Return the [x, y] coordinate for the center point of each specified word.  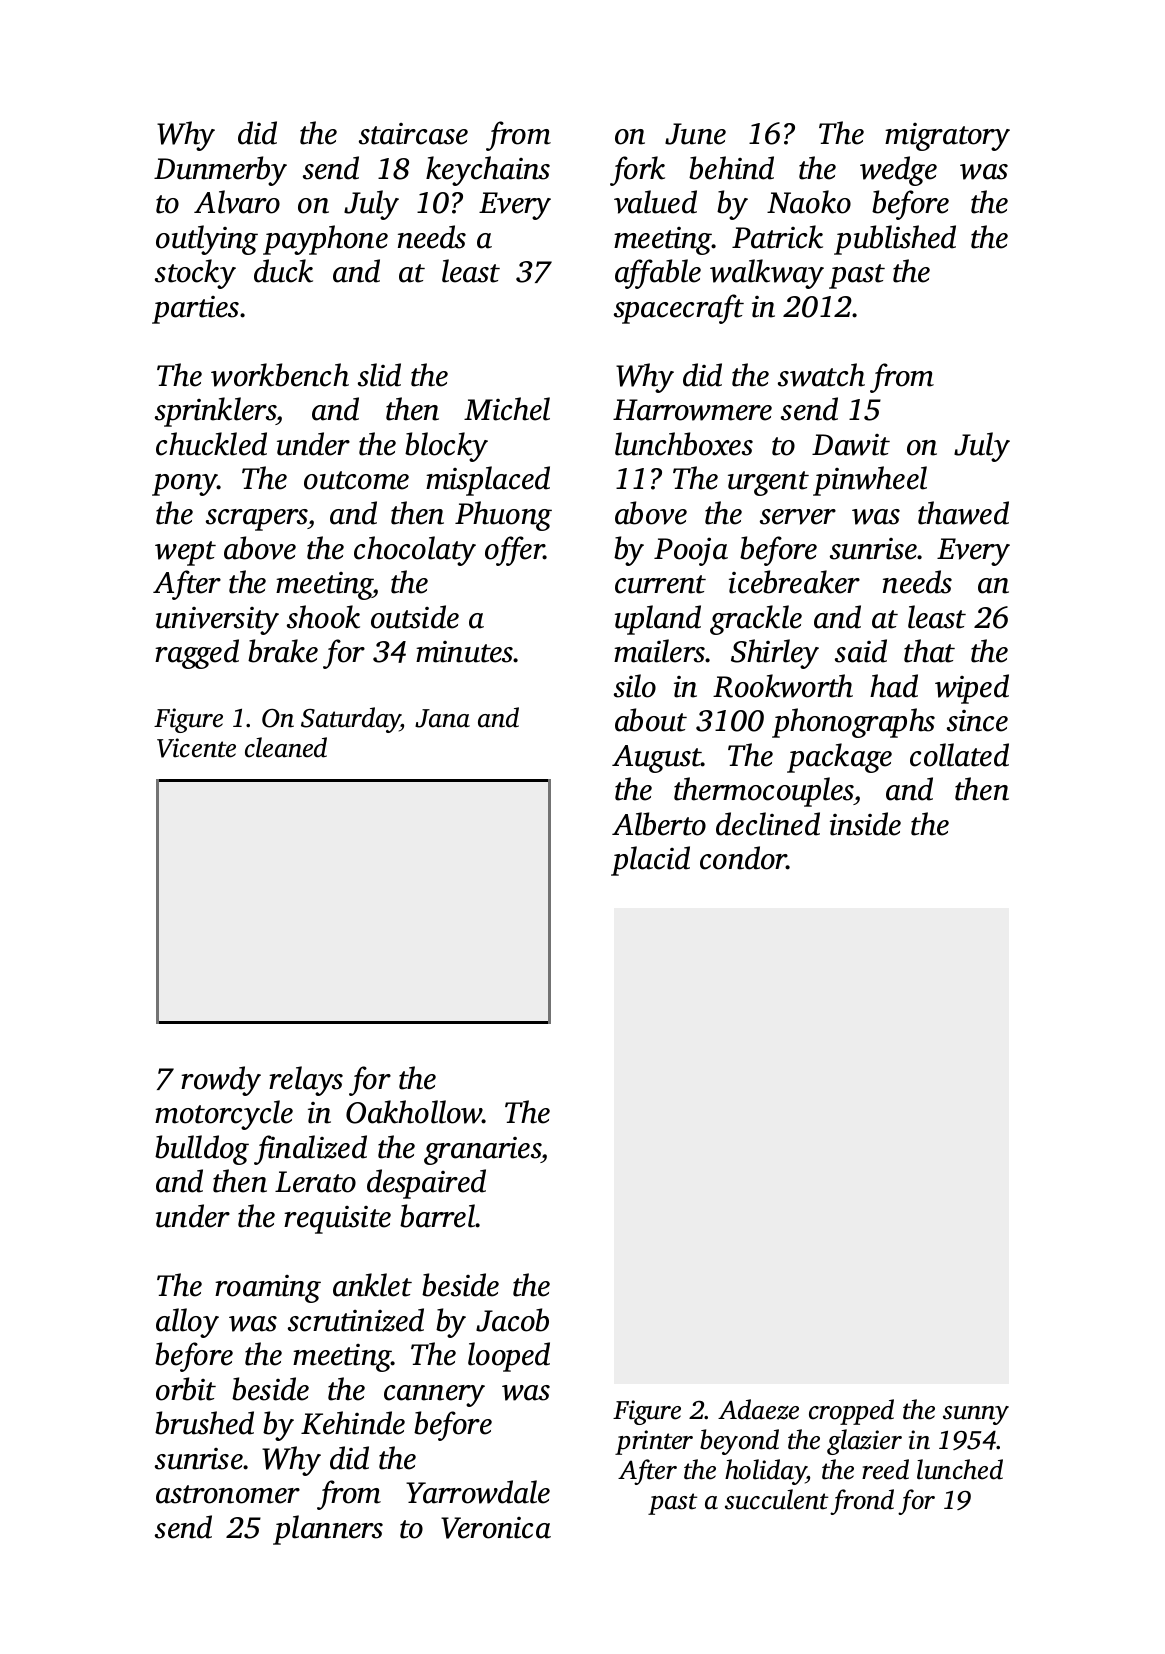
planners [328, 1530]
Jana [442, 718]
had [894, 686]
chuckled [211, 444]
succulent [776, 1499]
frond [862, 1502]
